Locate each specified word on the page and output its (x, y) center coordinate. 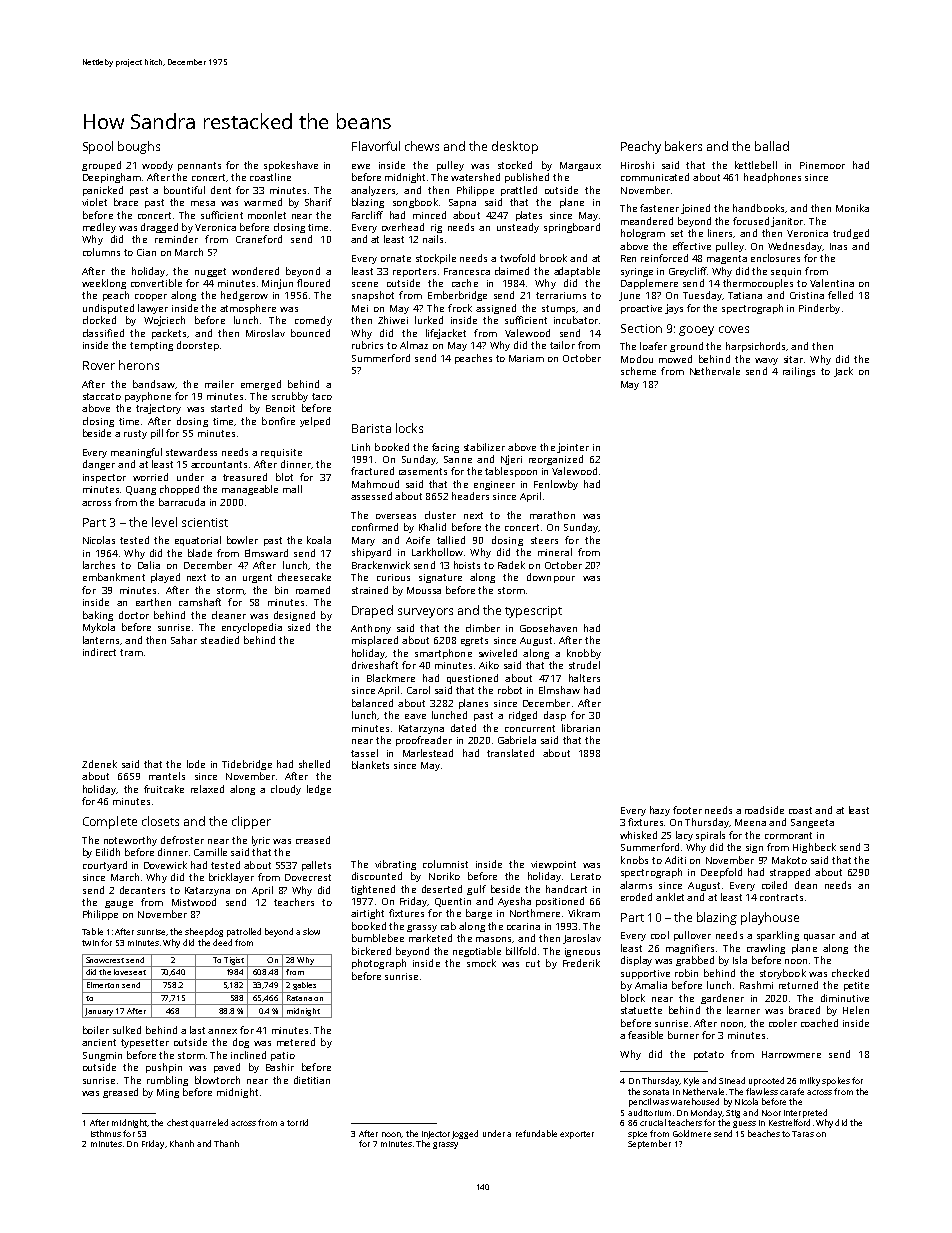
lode (196, 764)
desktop (515, 147)
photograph (379, 964)
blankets (370, 765)
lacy (684, 836)
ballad (772, 146)
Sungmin (102, 1056)
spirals (710, 836)
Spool (98, 147)
